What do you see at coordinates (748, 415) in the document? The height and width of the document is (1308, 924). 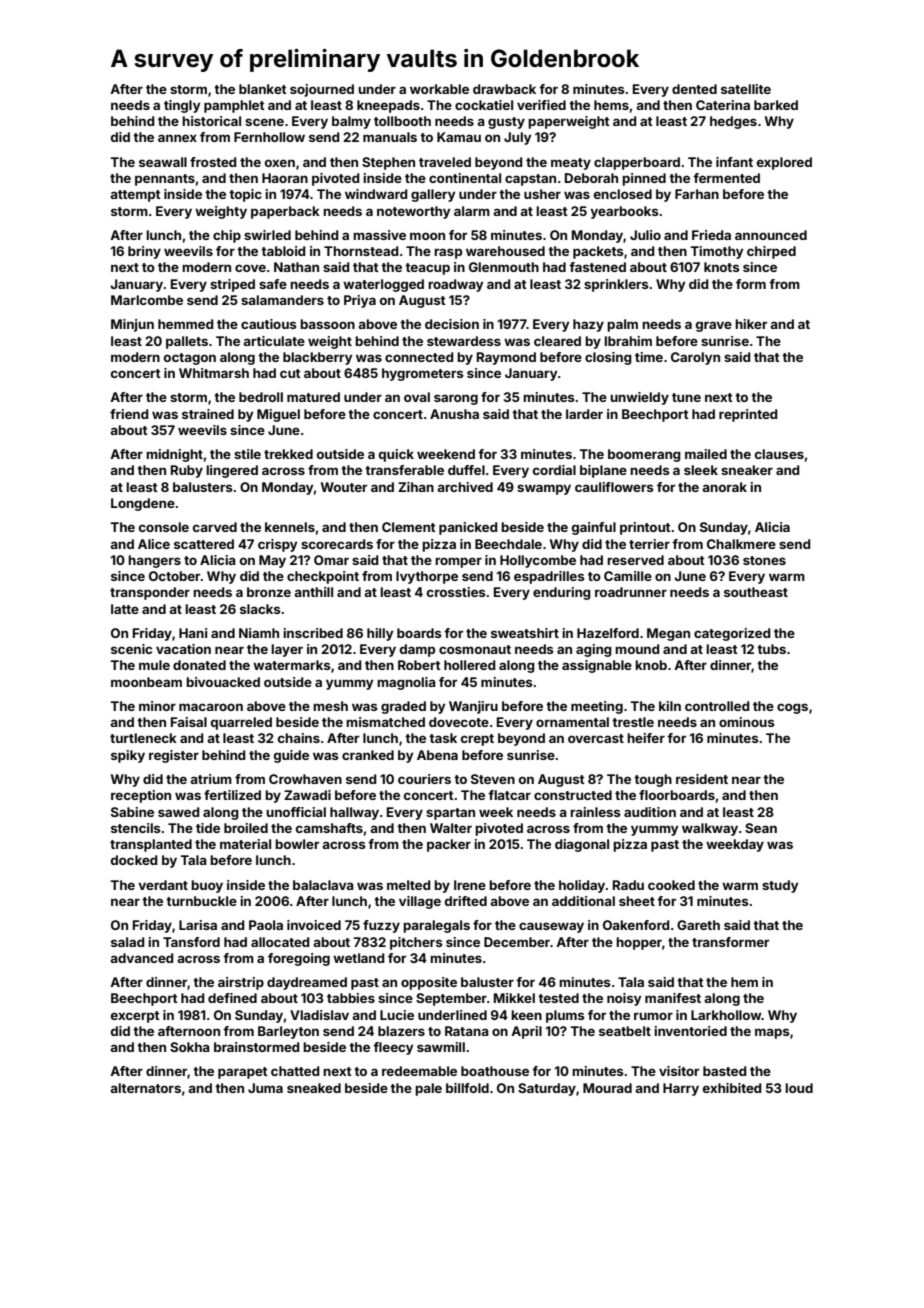 I see `reprinted` at bounding box center [748, 415].
